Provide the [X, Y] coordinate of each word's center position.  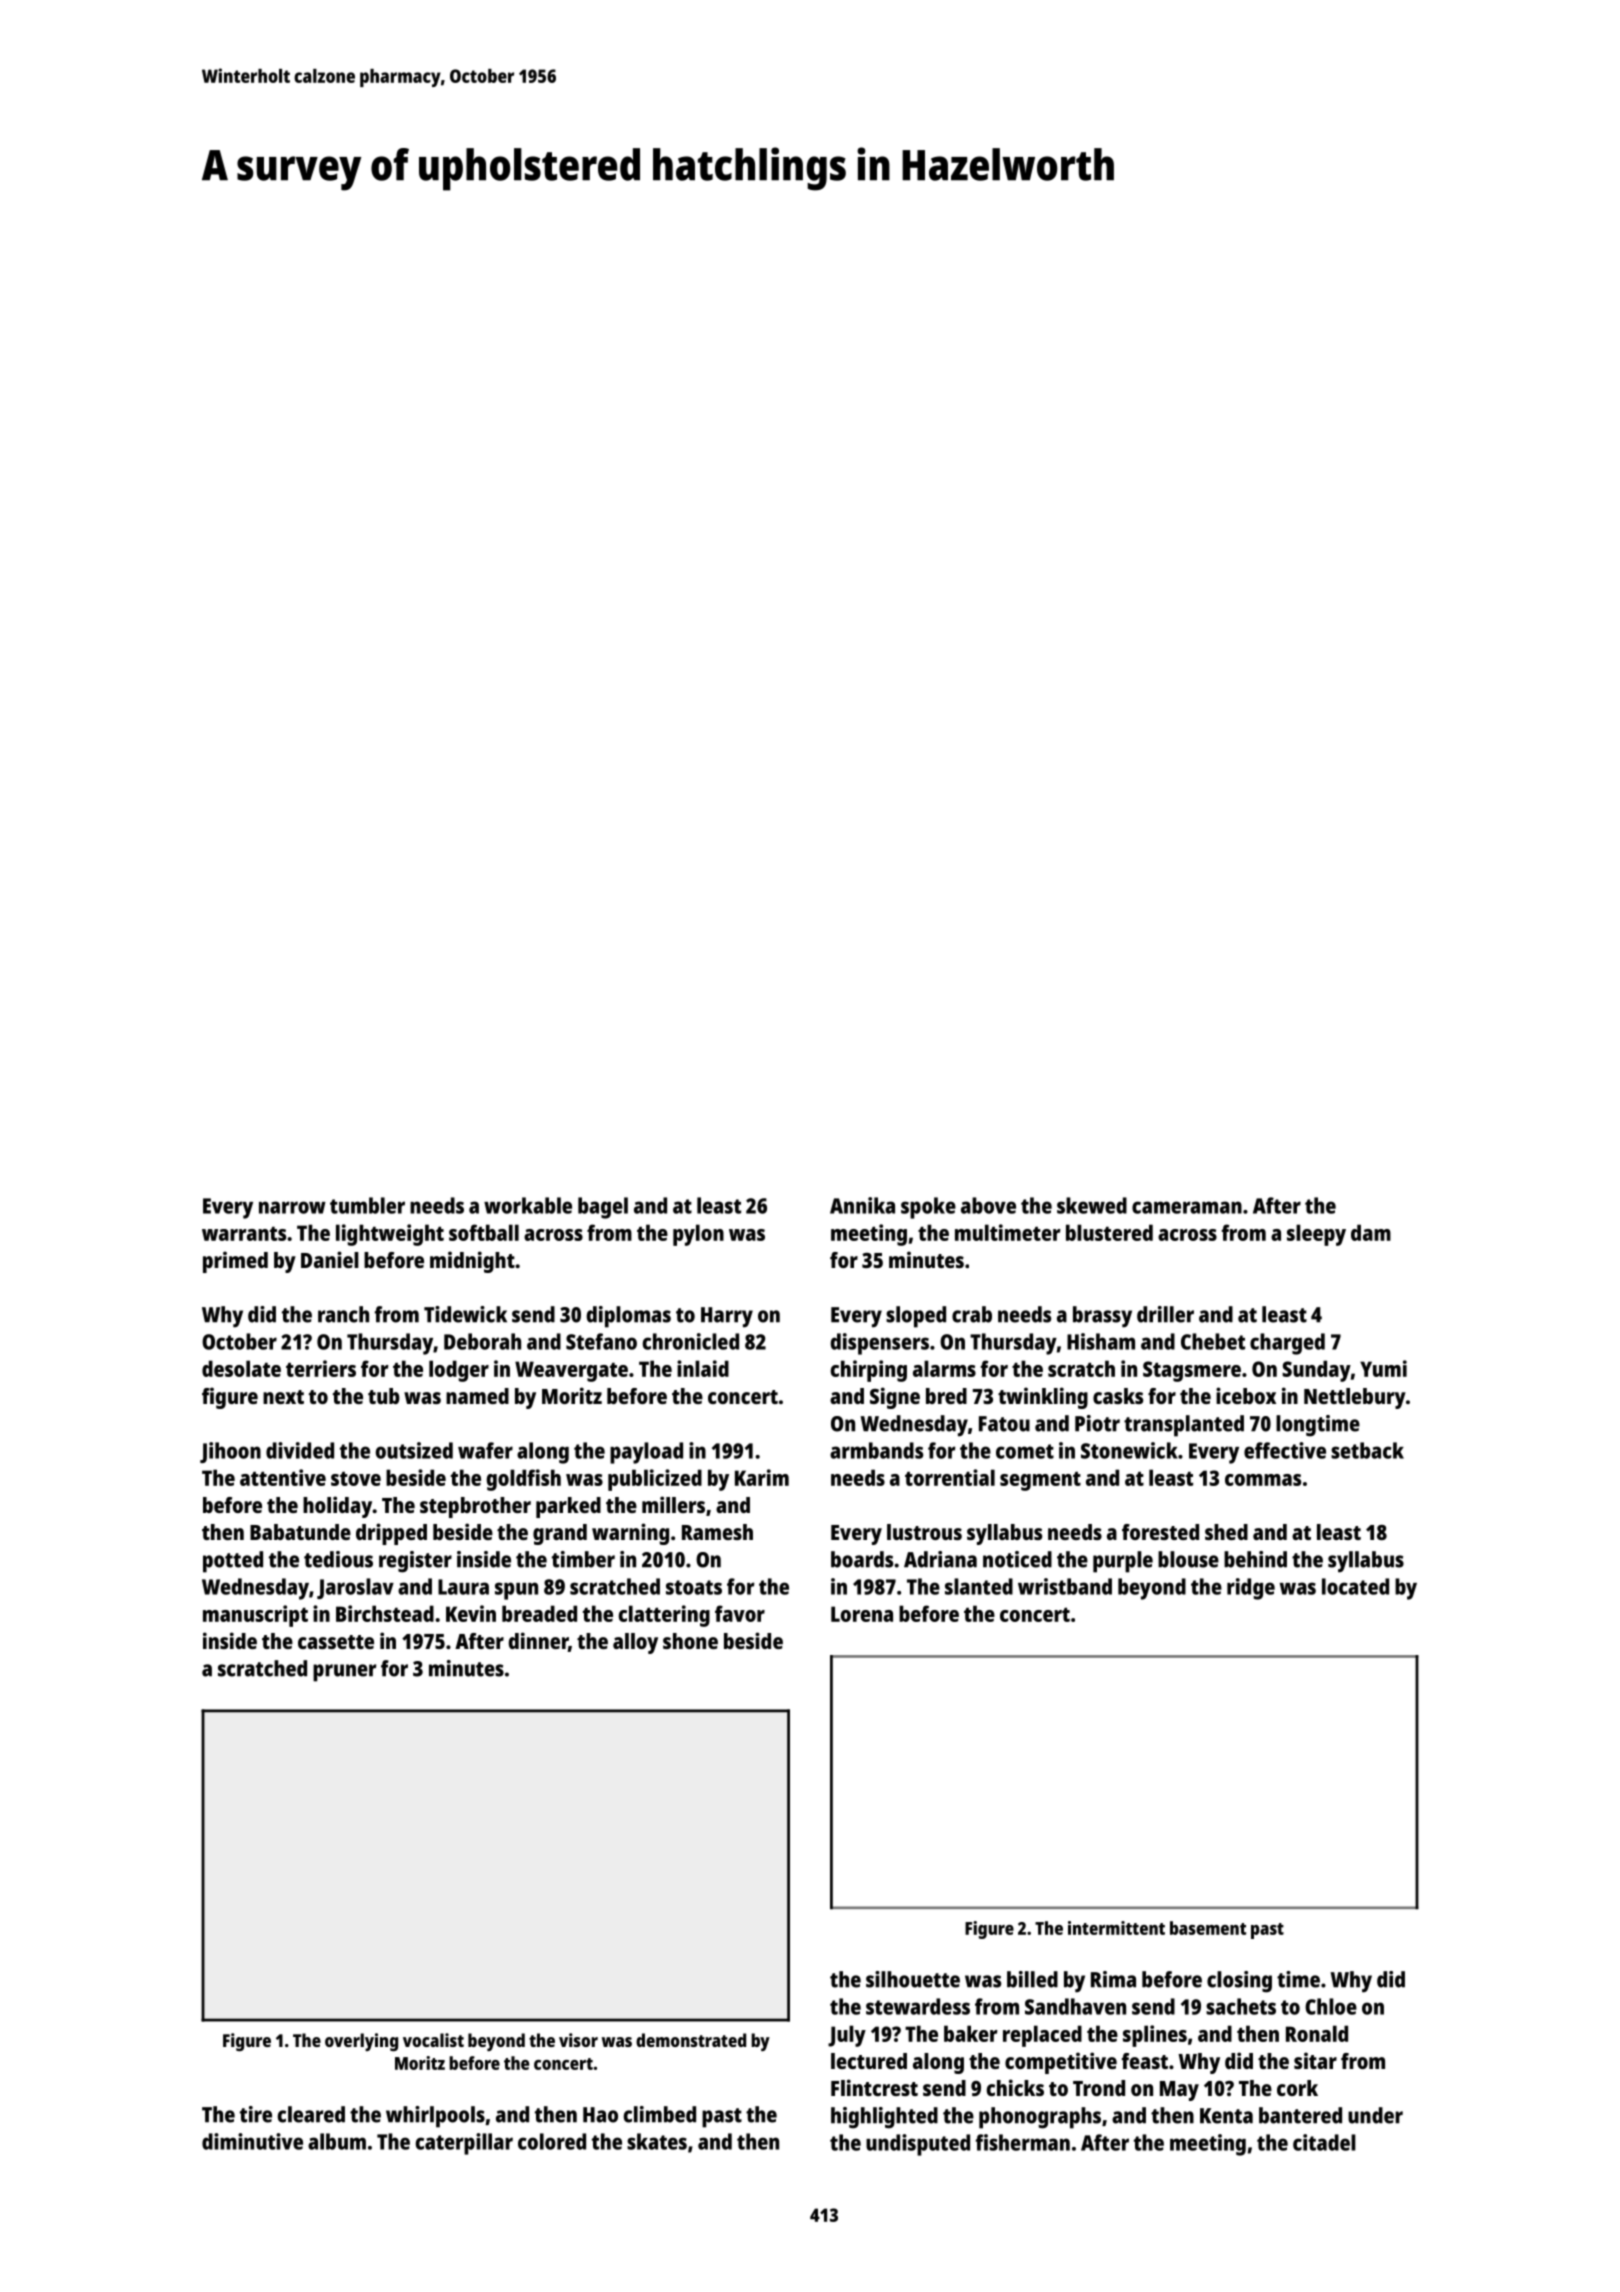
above [988, 1205]
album [337, 2141]
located [1355, 1586]
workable [528, 1205]
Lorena [862, 1614]
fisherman [1022, 2142]
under [1375, 2115]
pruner [344, 1673]
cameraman [1187, 1207]
